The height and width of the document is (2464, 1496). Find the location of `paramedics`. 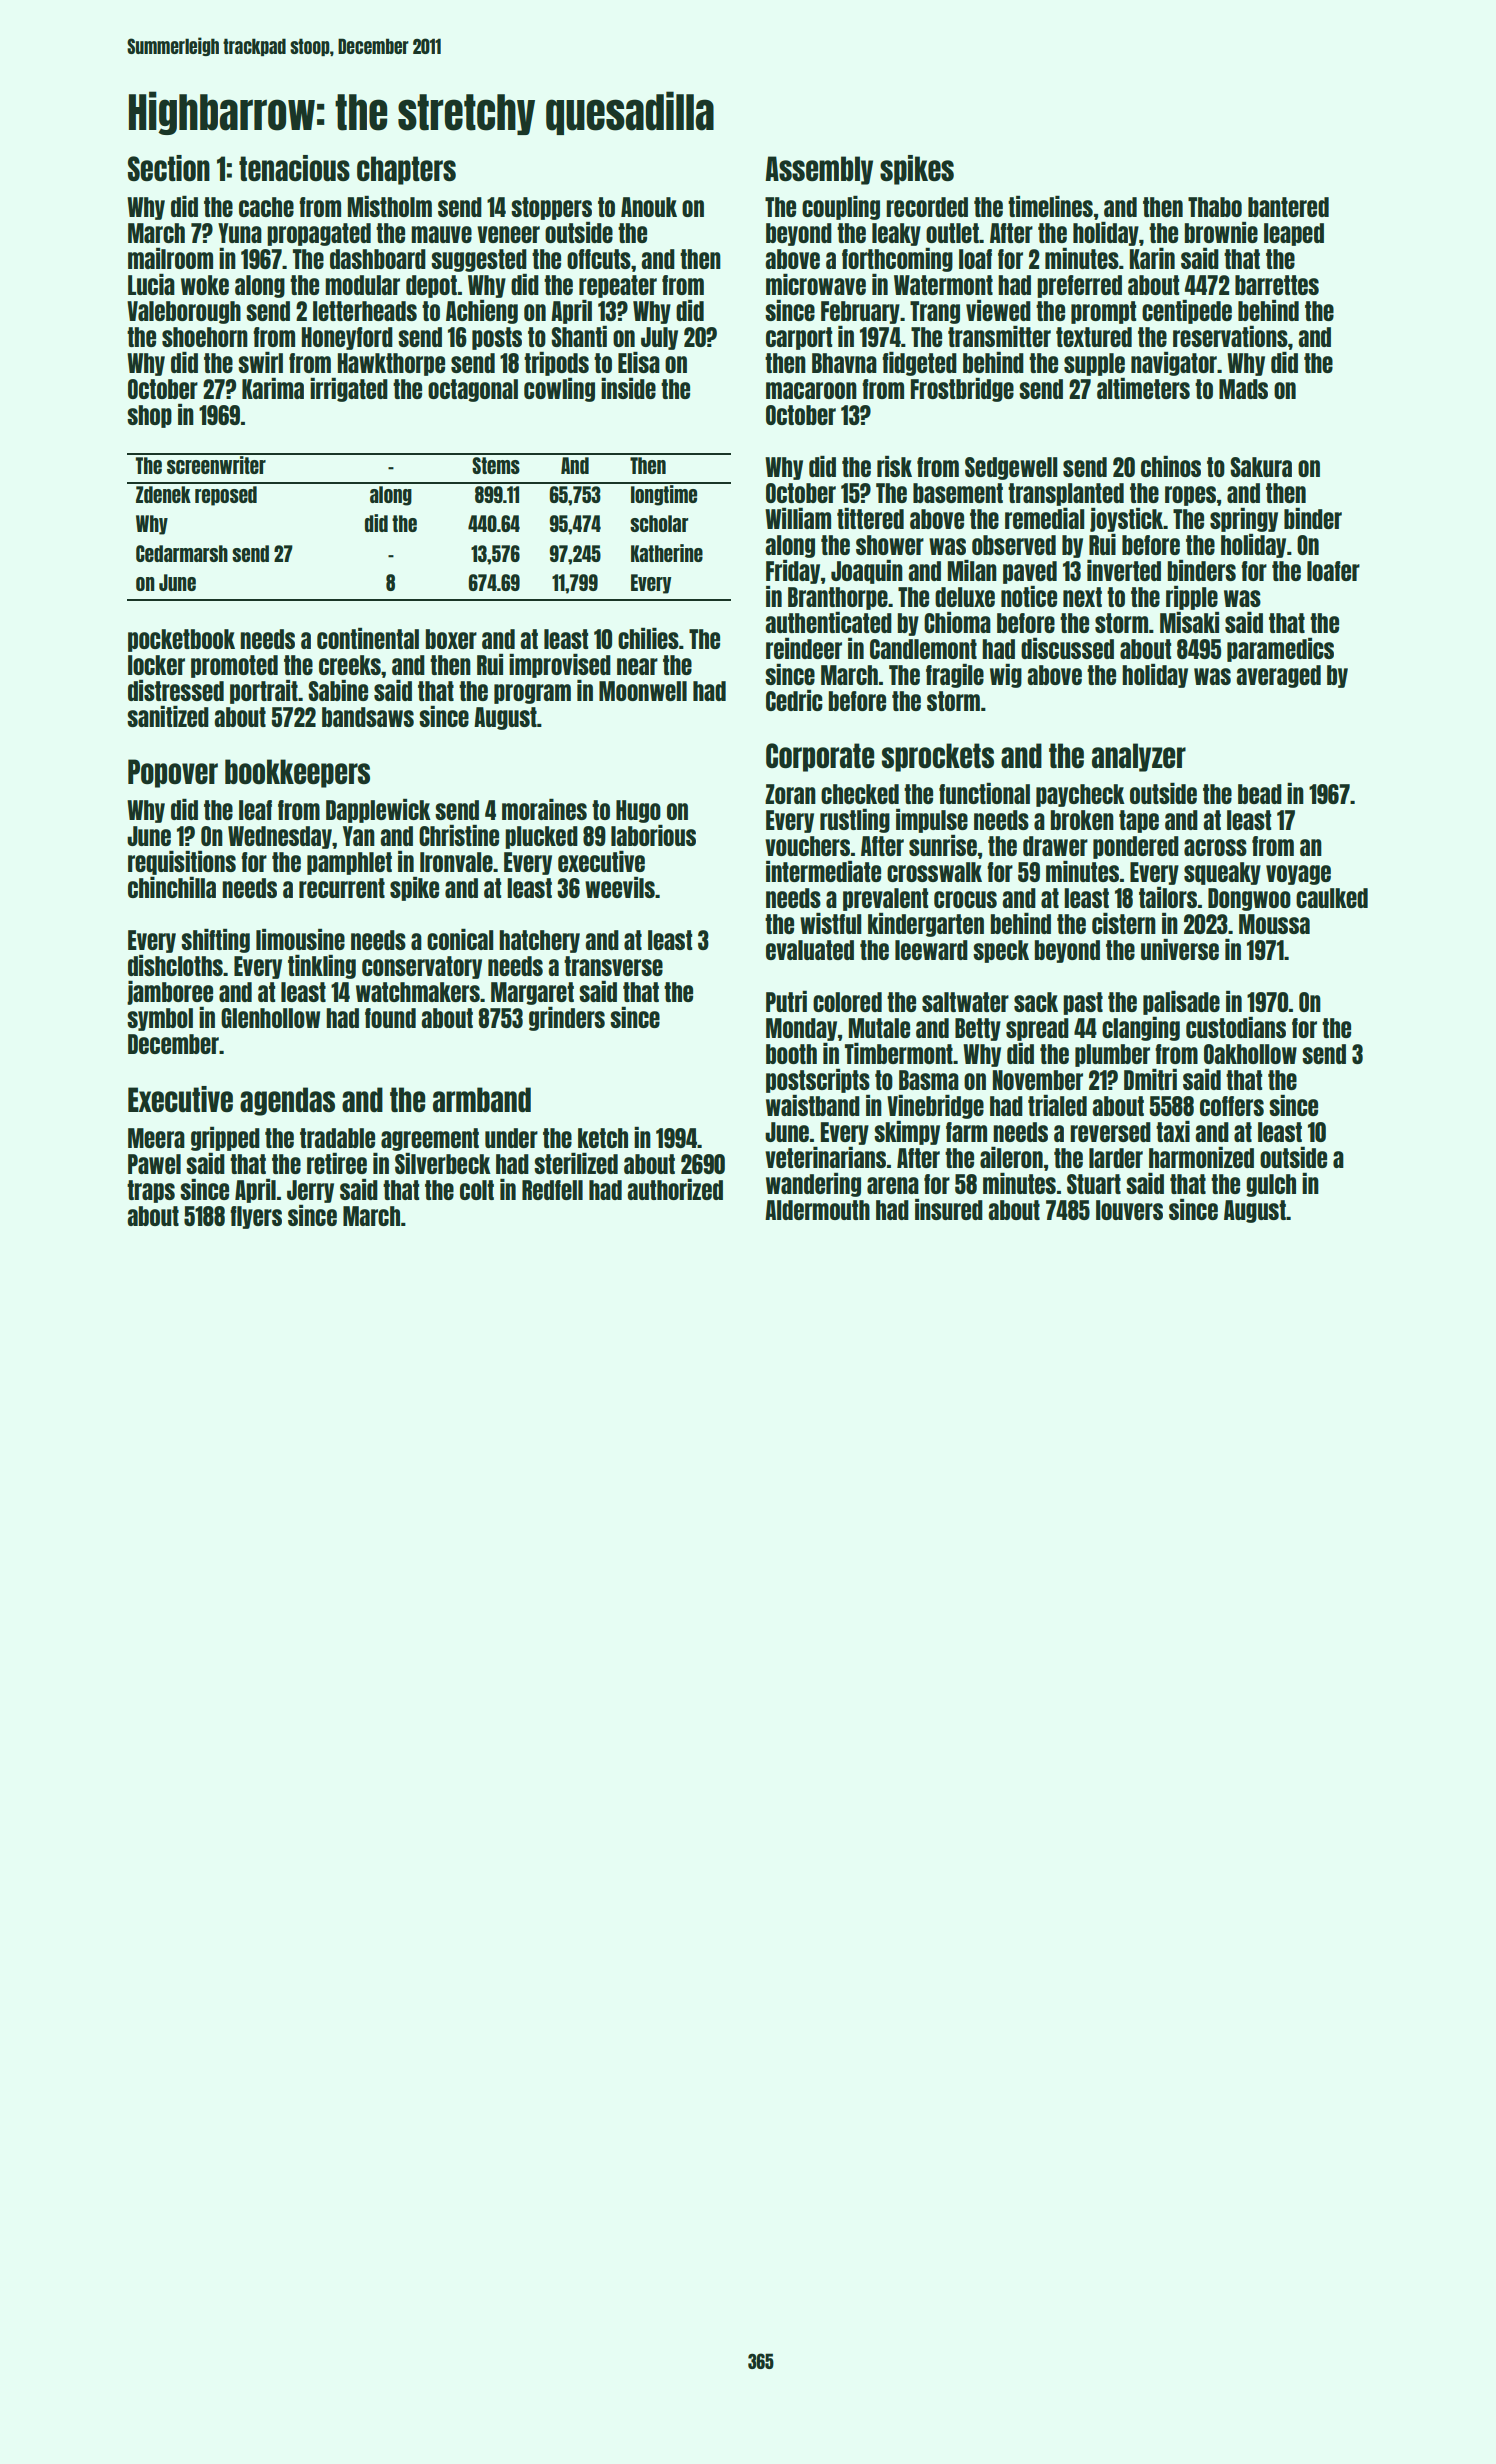

paramedics is located at coordinates (1280, 650).
